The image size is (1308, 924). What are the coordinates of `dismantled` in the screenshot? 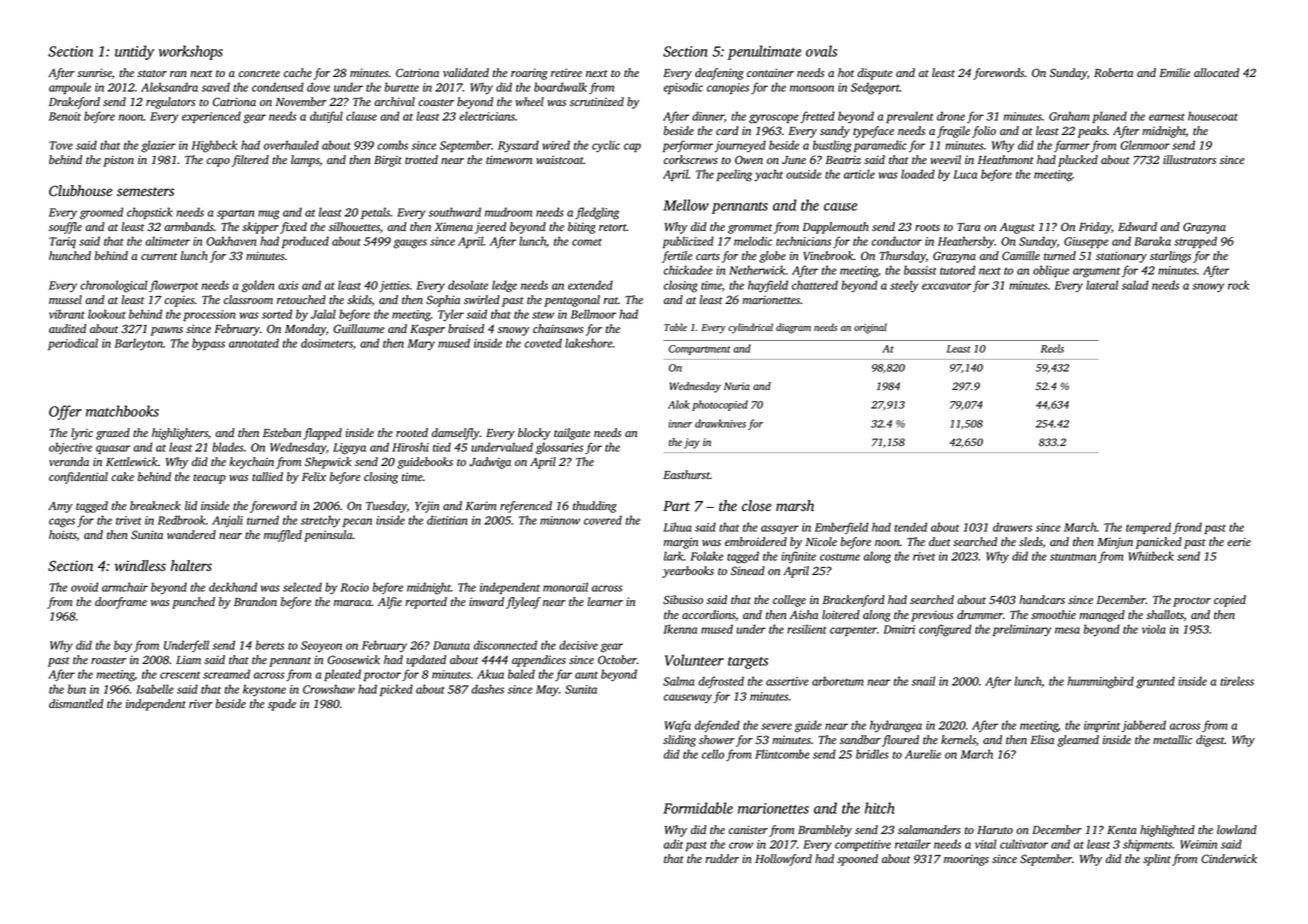 It's located at (76, 703).
